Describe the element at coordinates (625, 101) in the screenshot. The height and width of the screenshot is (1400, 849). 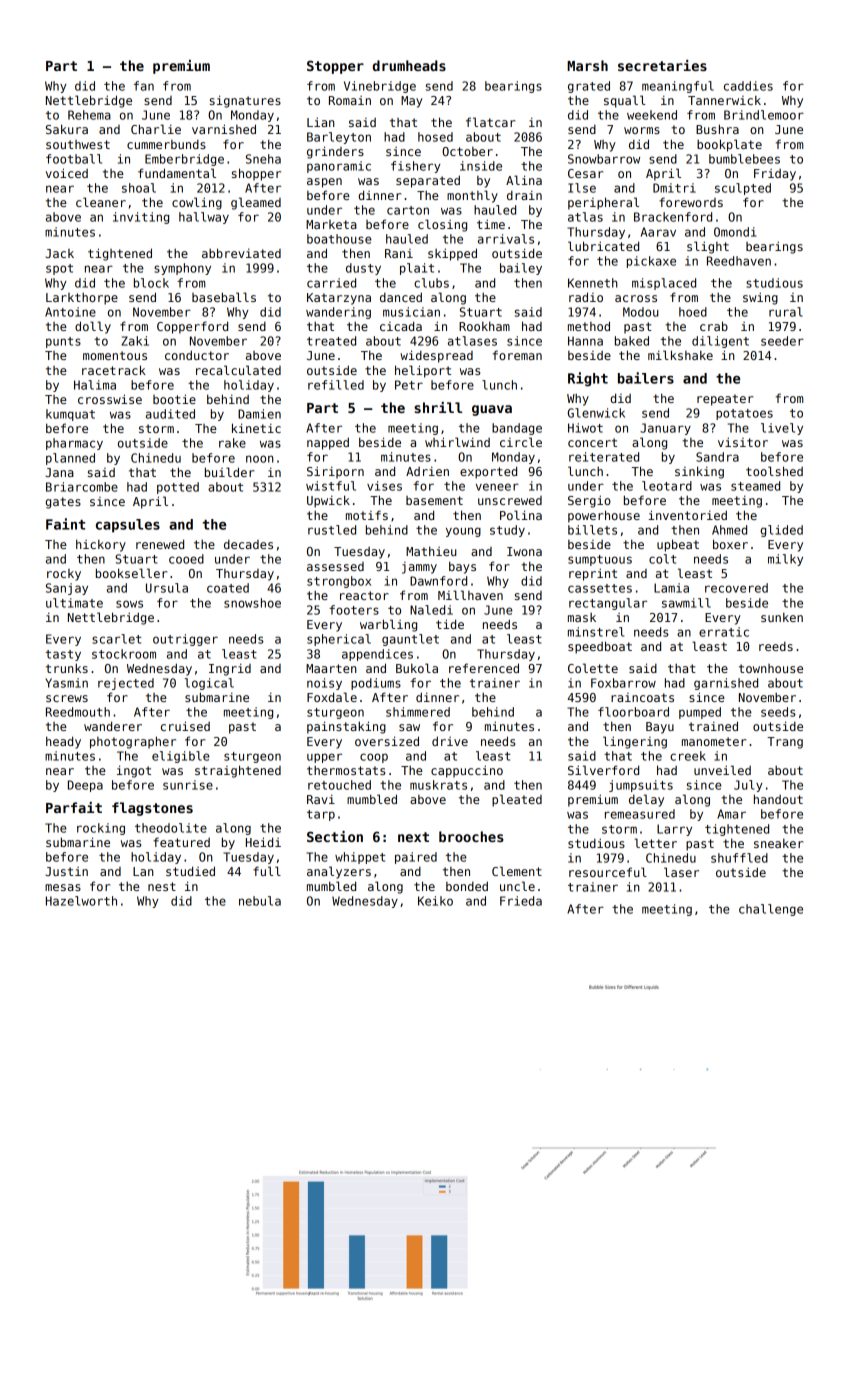
I see `squall` at that location.
